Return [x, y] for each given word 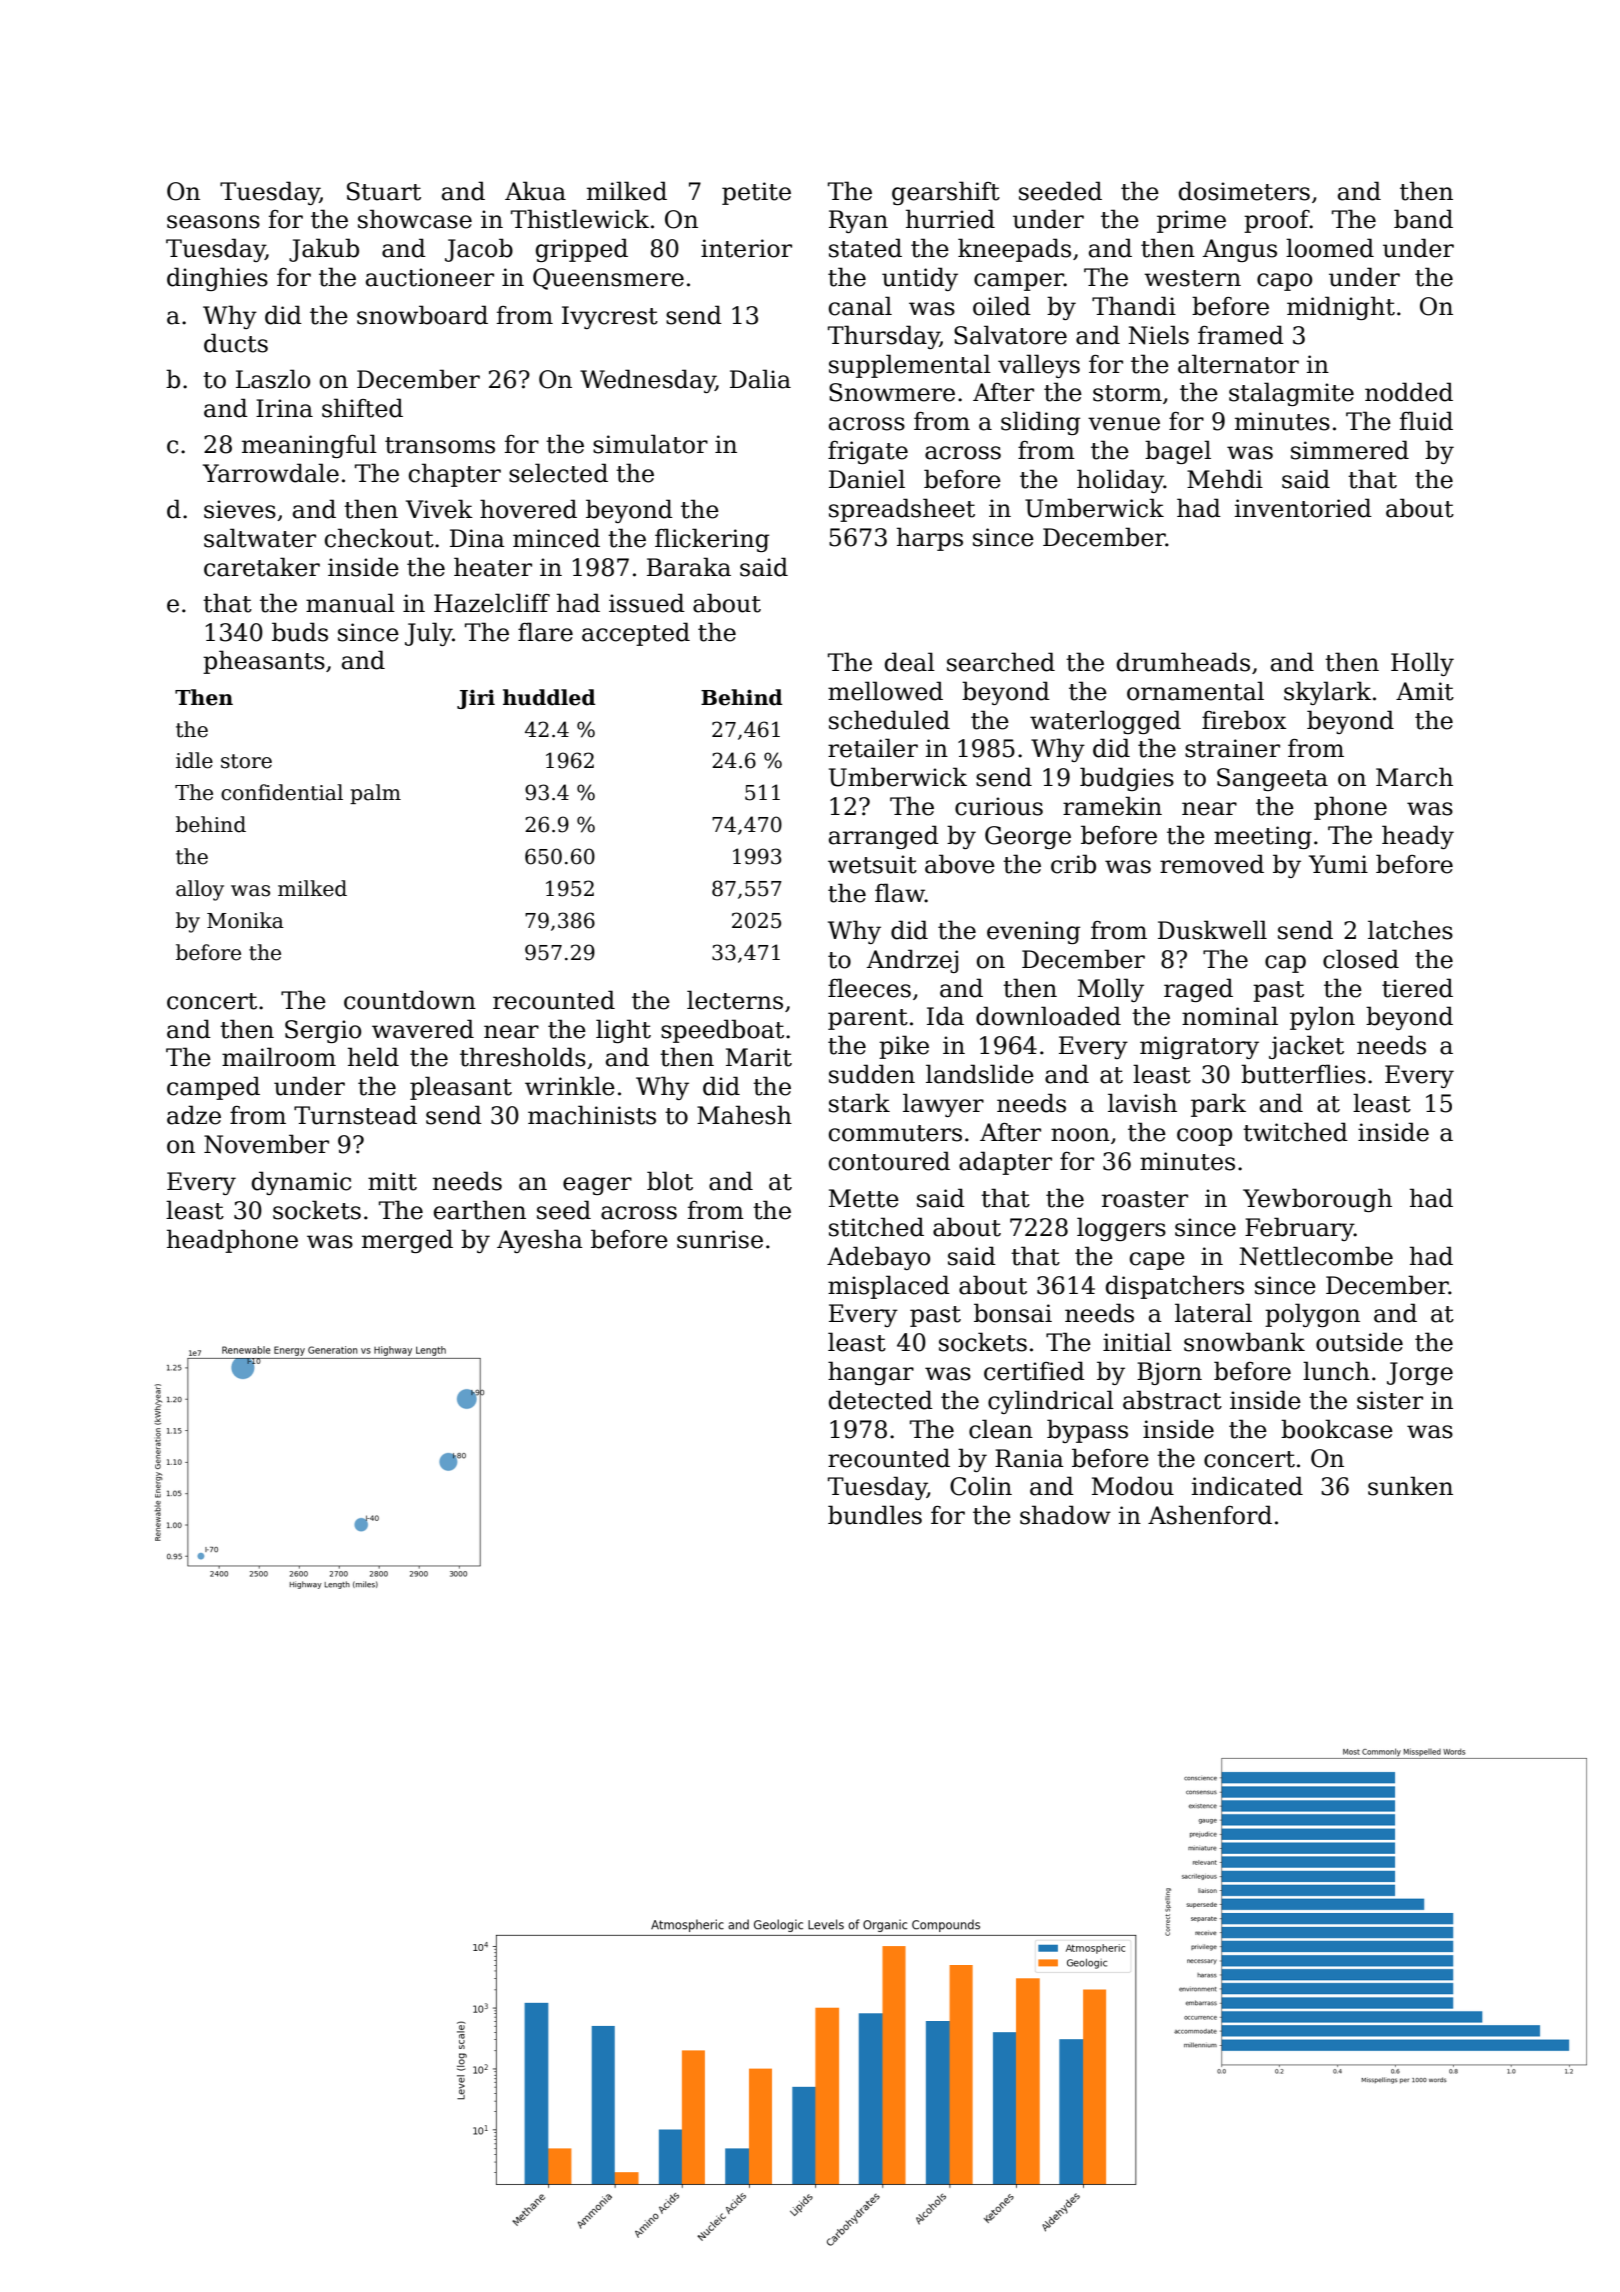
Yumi [1338, 864]
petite [756, 193]
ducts [236, 343]
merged [407, 1241]
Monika [245, 920]
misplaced [889, 1287]
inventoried [1303, 508]
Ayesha [540, 1241]
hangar [871, 1373]
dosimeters [1244, 191]
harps [930, 539]
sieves [240, 509]
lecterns [735, 1000]
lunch [1336, 1371]
